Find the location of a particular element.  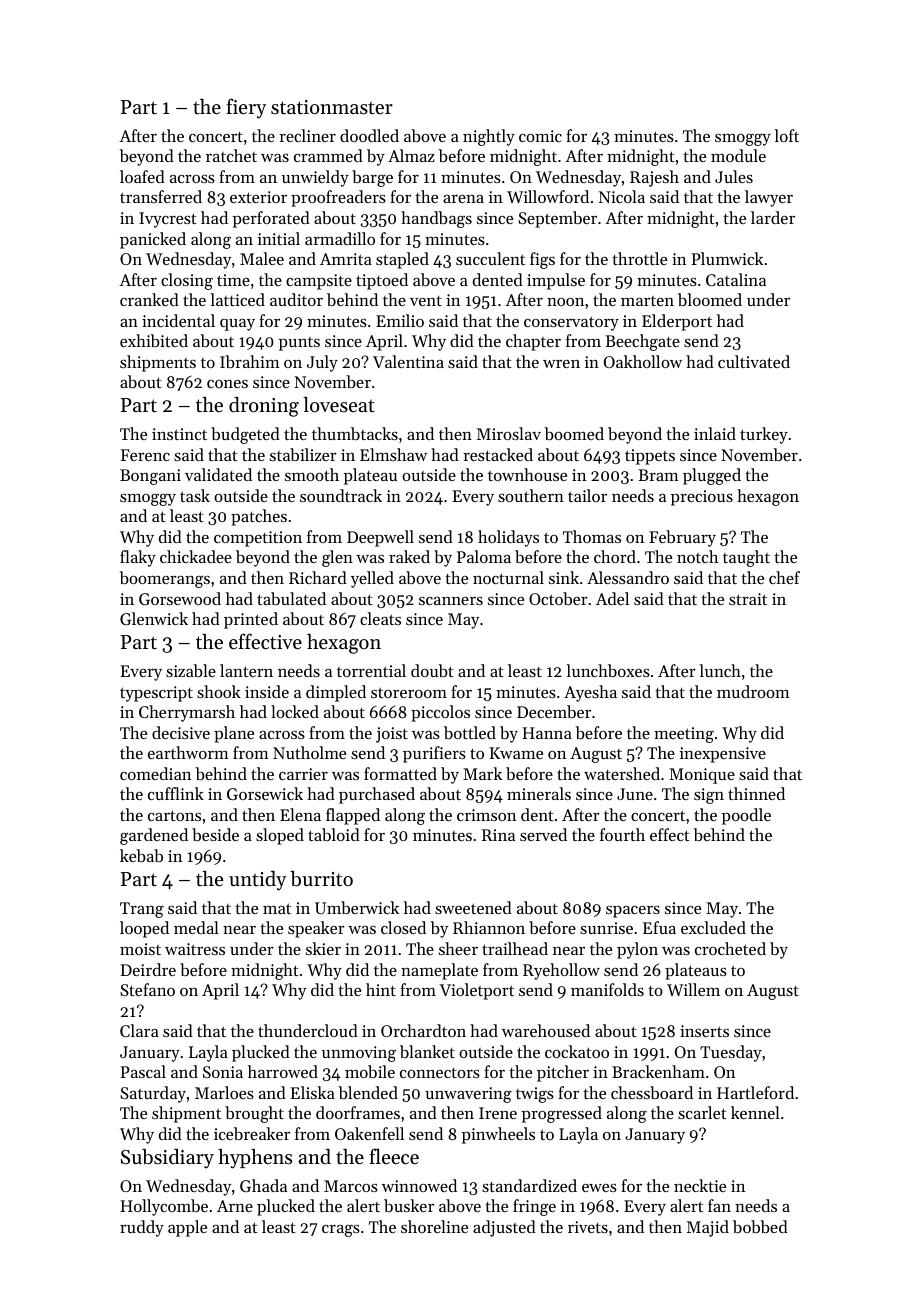

apple is located at coordinates (187, 1228).
